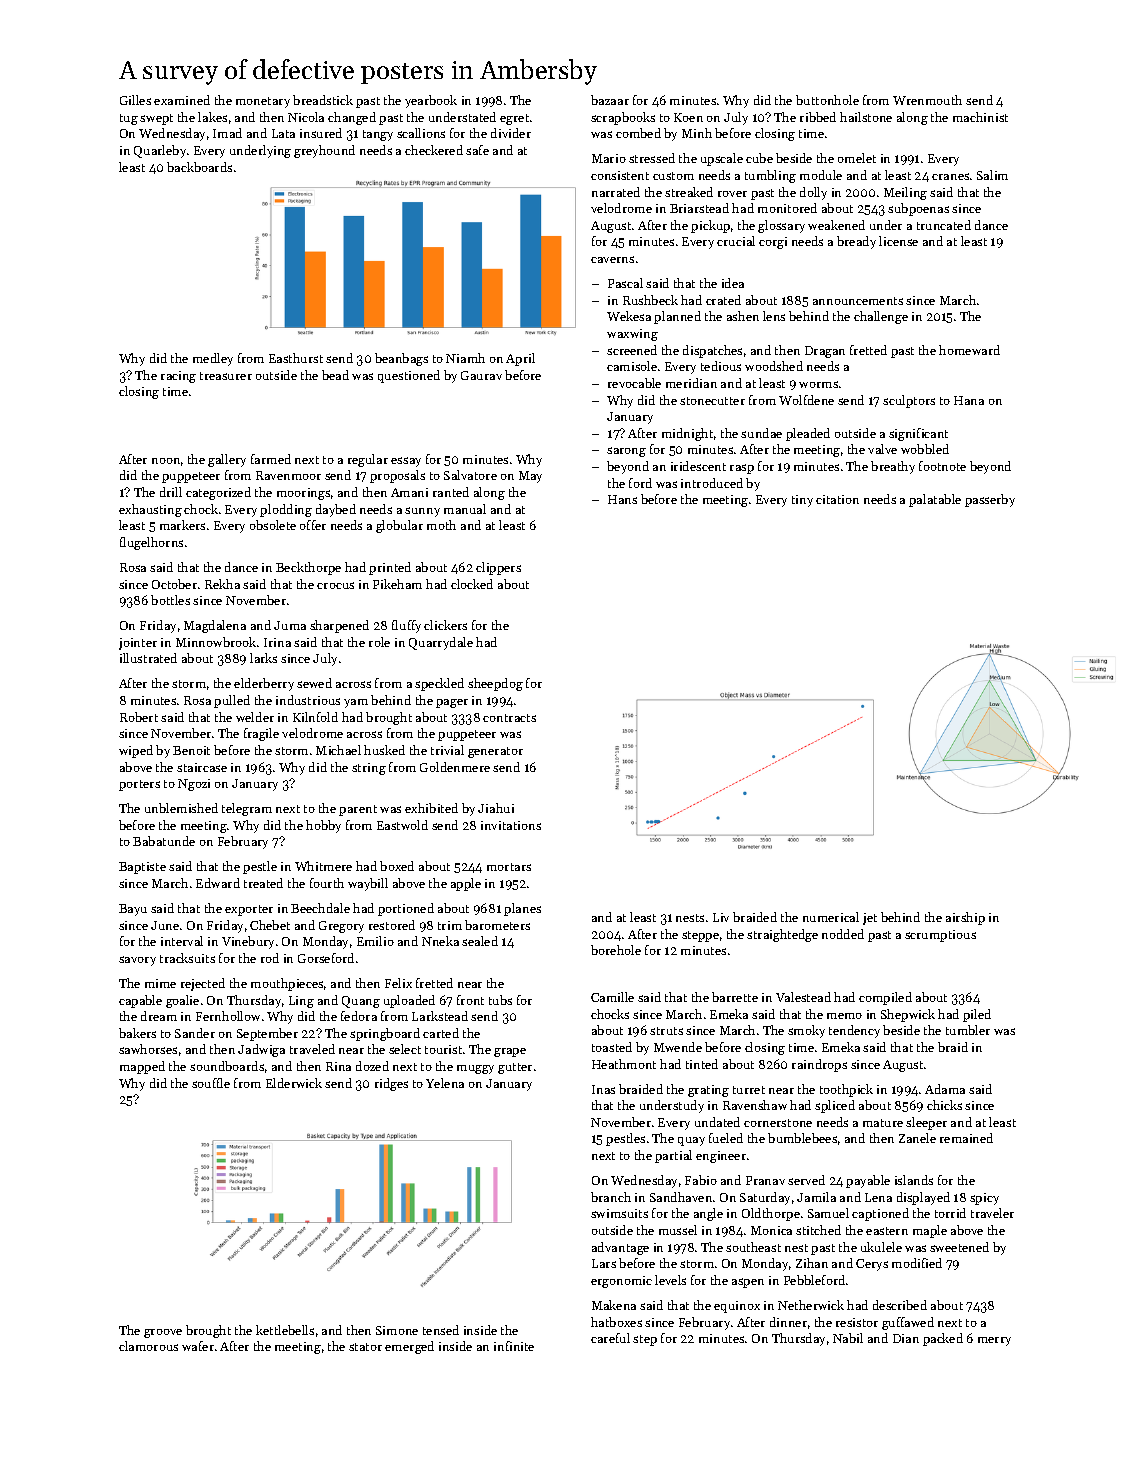 Image resolution: width=1136 pixels, height=1471 pixels. Describe the element at coordinates (148, 1346) in the screenshot. I see `clamorous` at that location.
